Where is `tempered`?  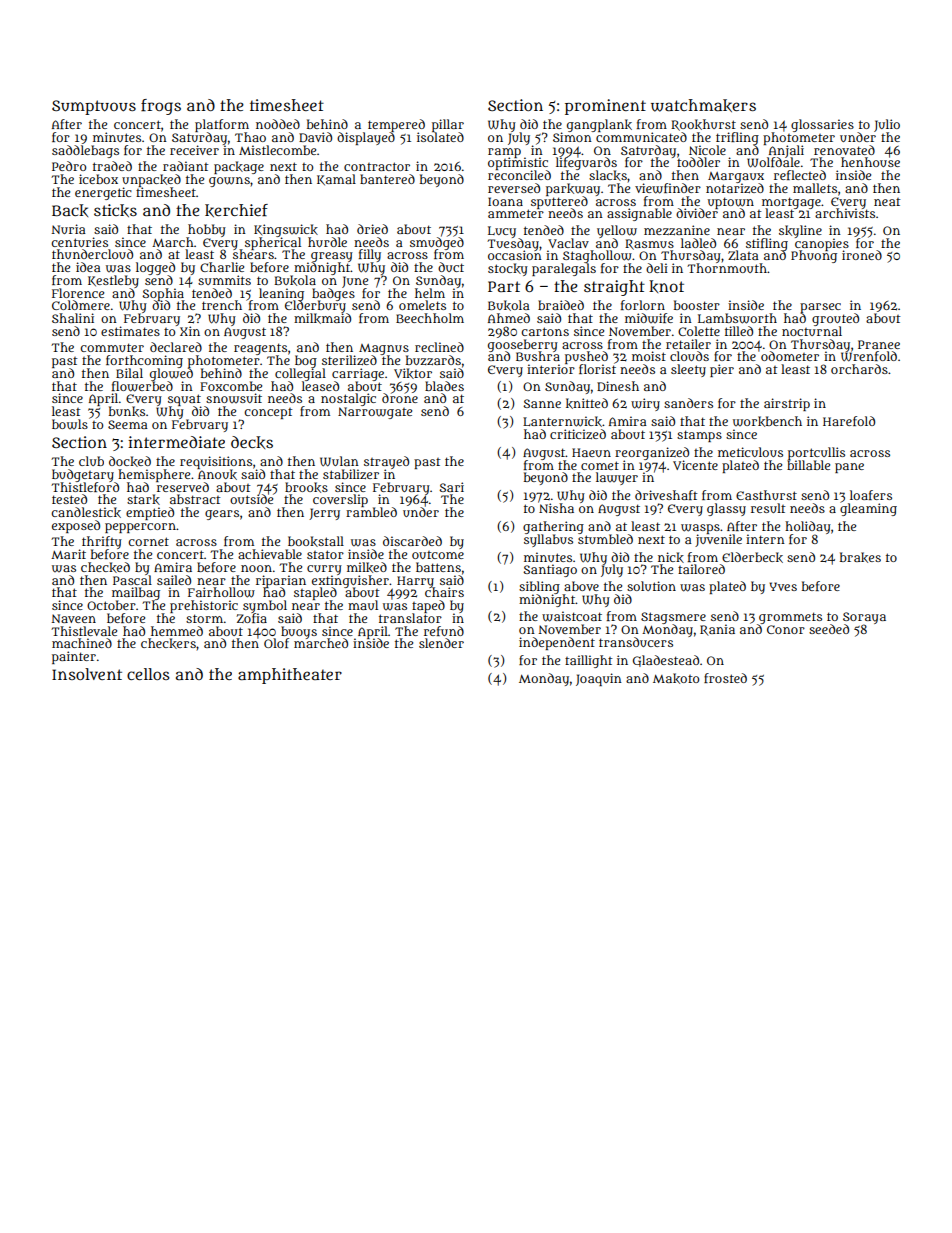
tempered is located at coordinates (396, 125).
